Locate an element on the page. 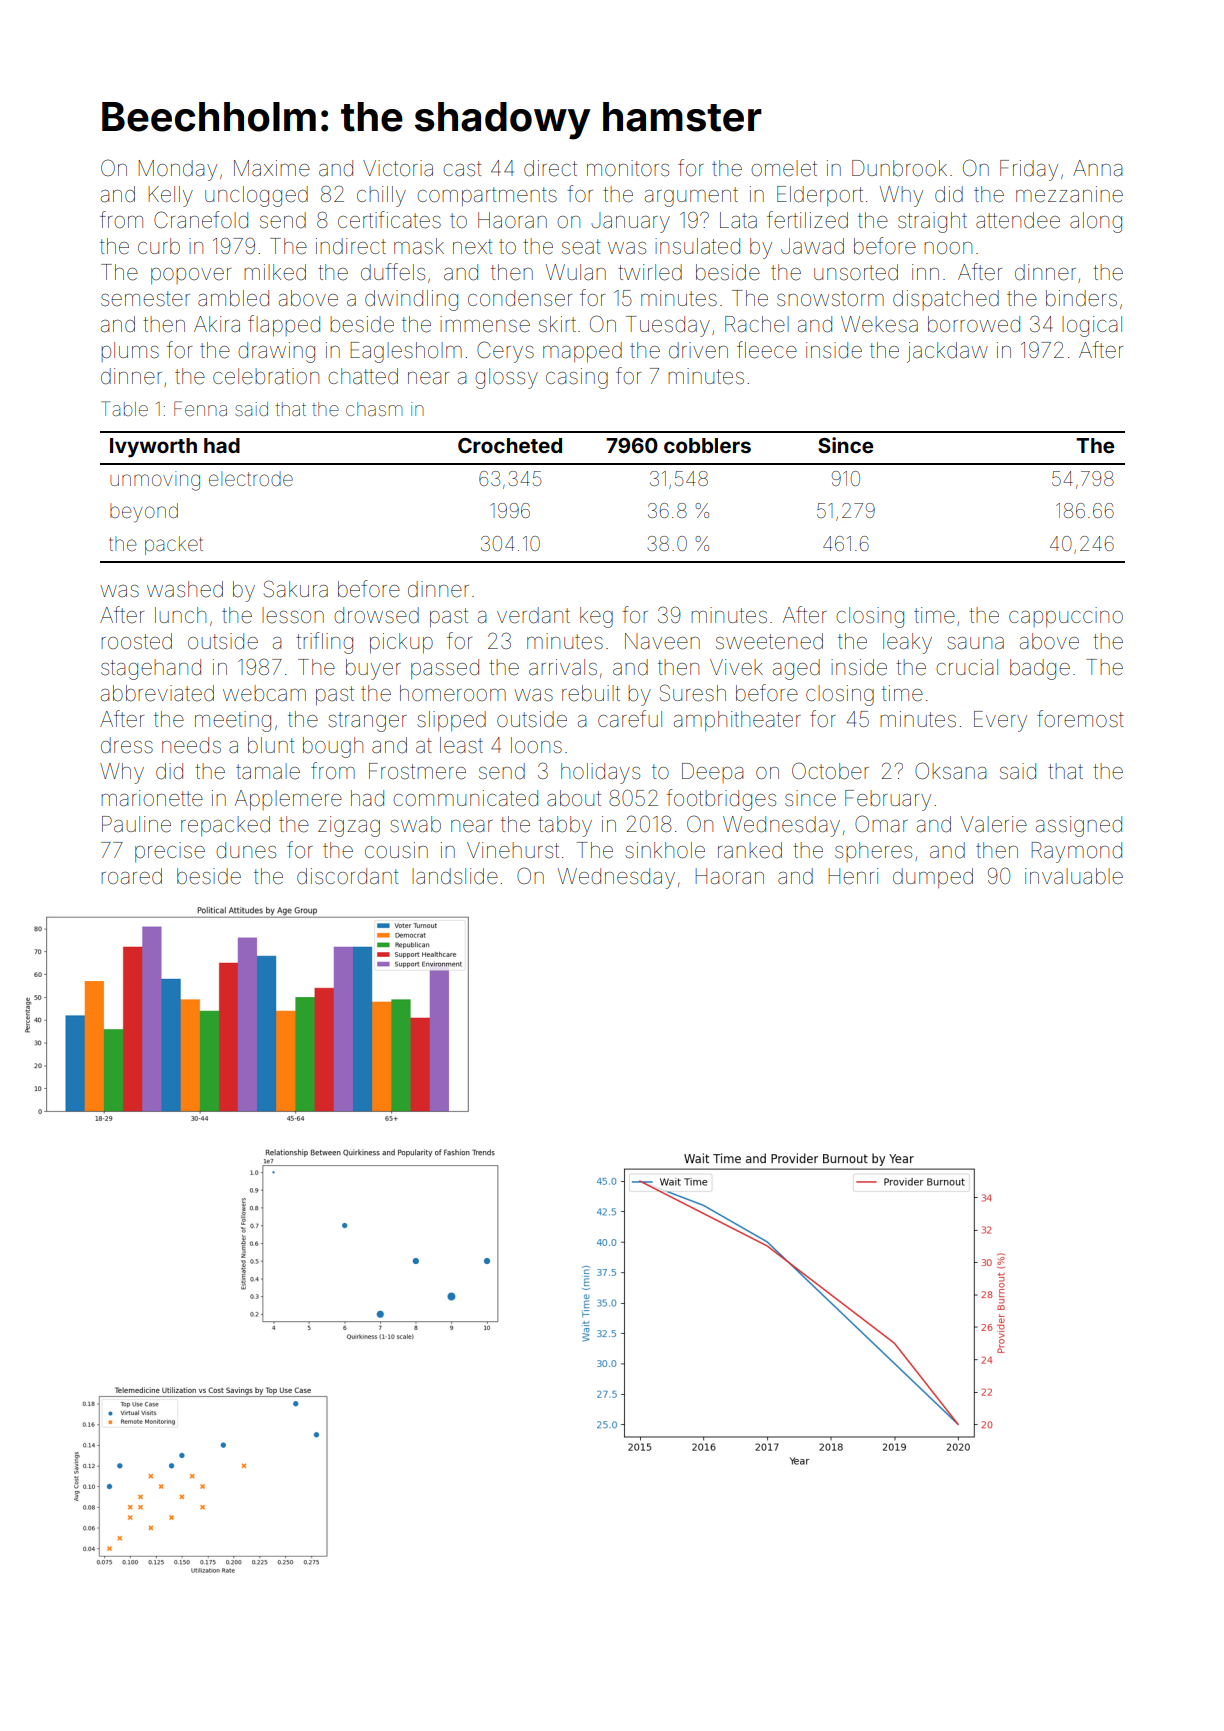 This page has width=1224, height=1731. Sakura is located at coordinates (296, 589).
